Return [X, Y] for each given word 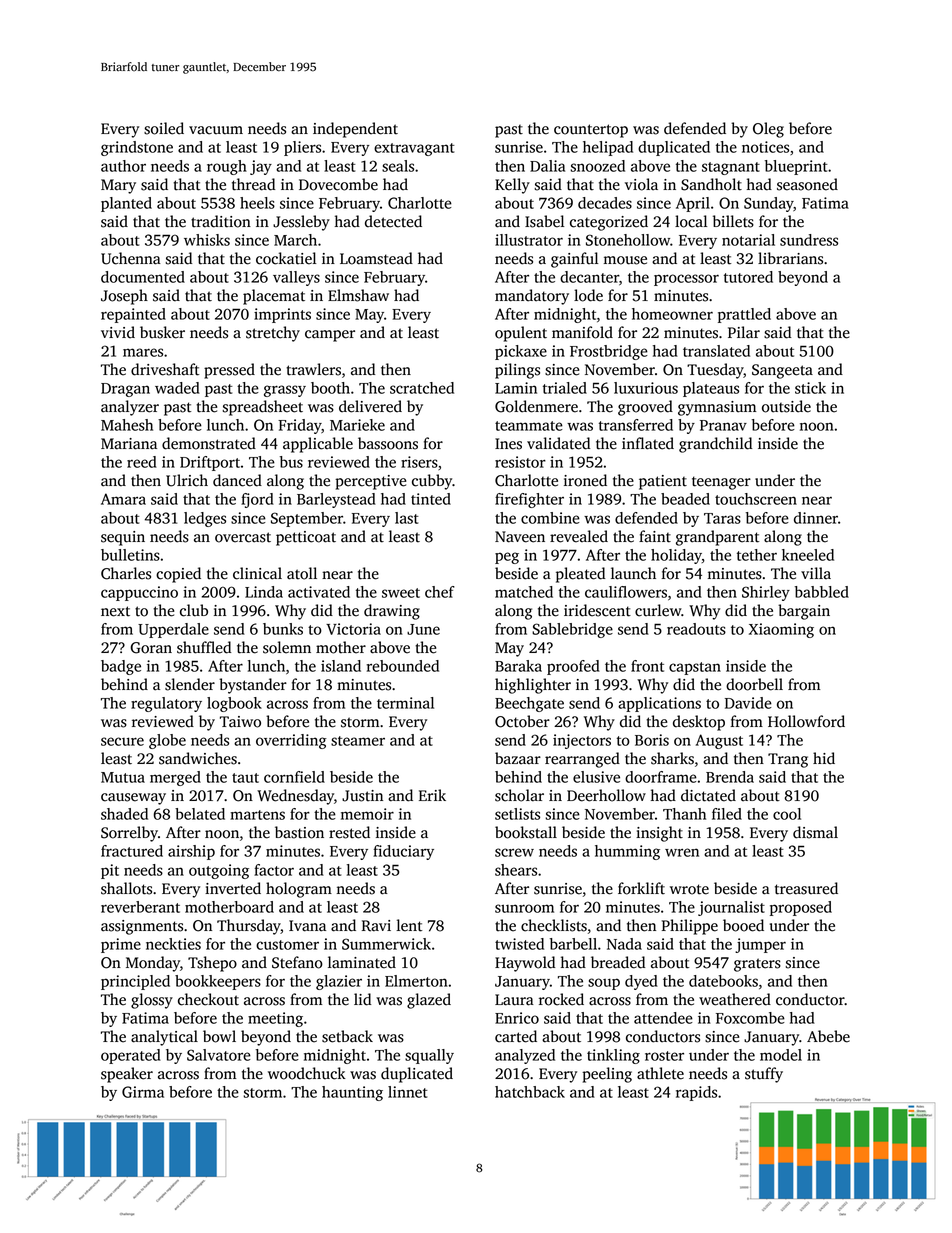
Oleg [768, 130]
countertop [591, 131]
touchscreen [756, 499]
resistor [520, 462]
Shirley [766, 593]
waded [177, 388]
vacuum [216, 130]
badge [121, 667]
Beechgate [529, 704]
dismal [815, 832]
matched [524, 592]
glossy [152, 1001]
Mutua [123, 777]
